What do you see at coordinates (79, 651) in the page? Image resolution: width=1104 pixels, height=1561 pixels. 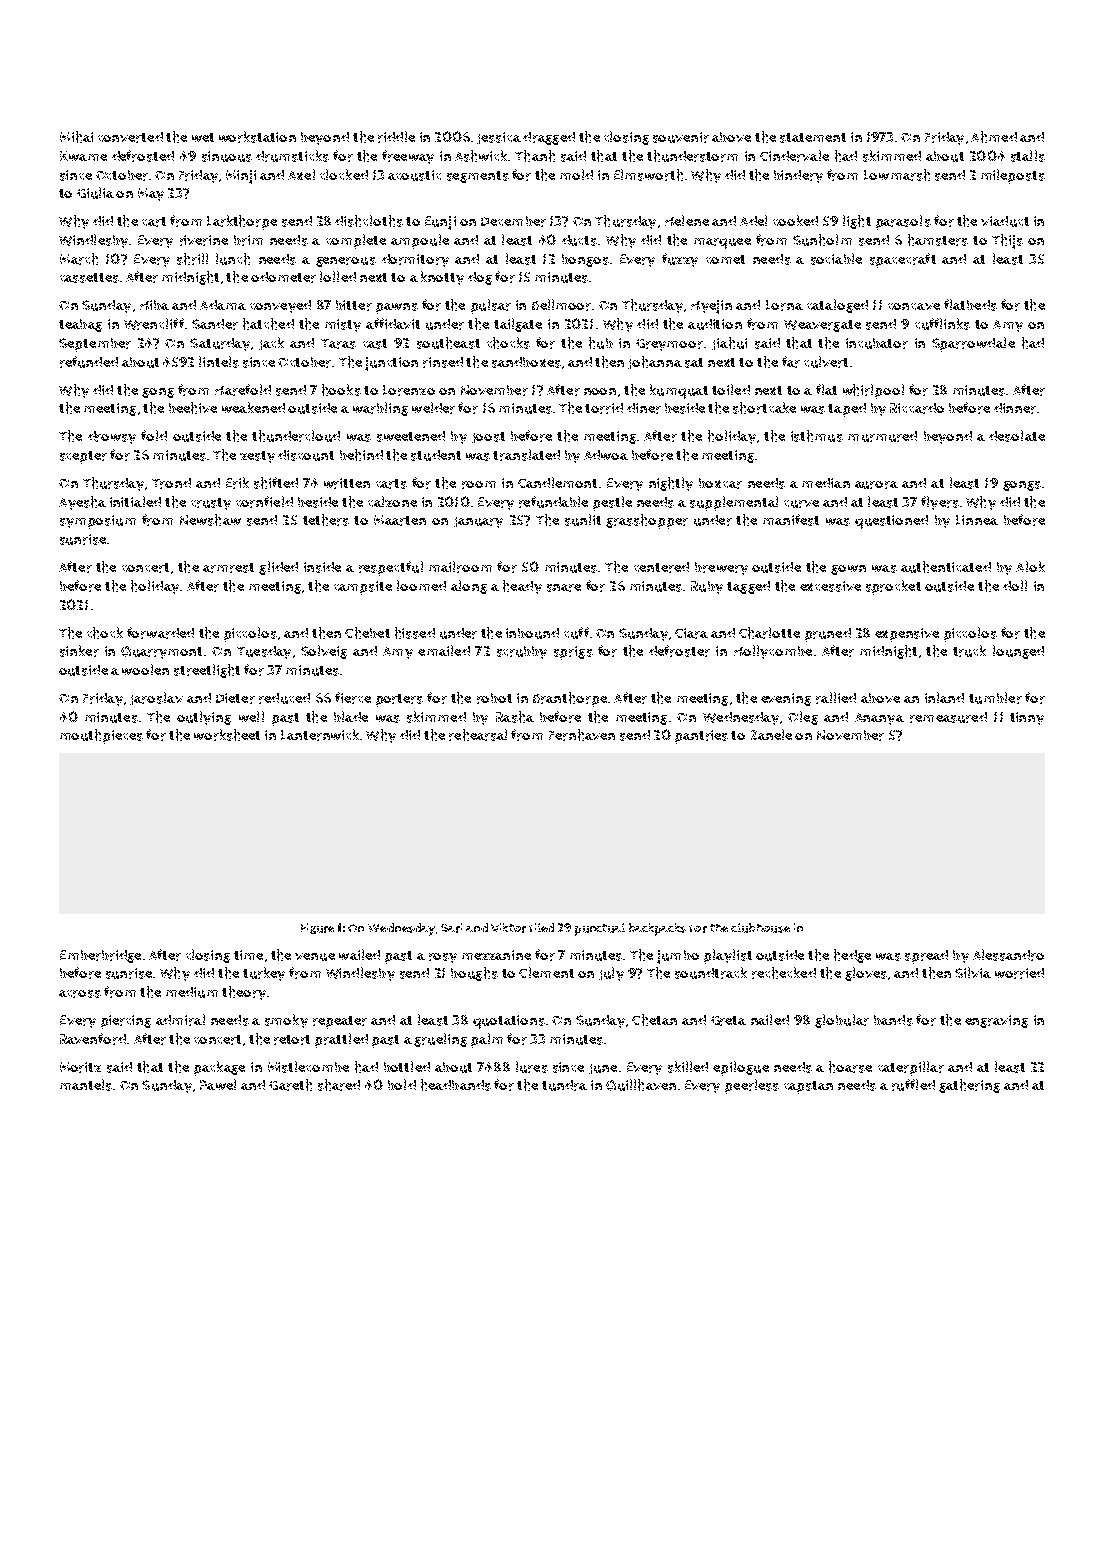 I see `sinker` at bounding box center [79, 651].
